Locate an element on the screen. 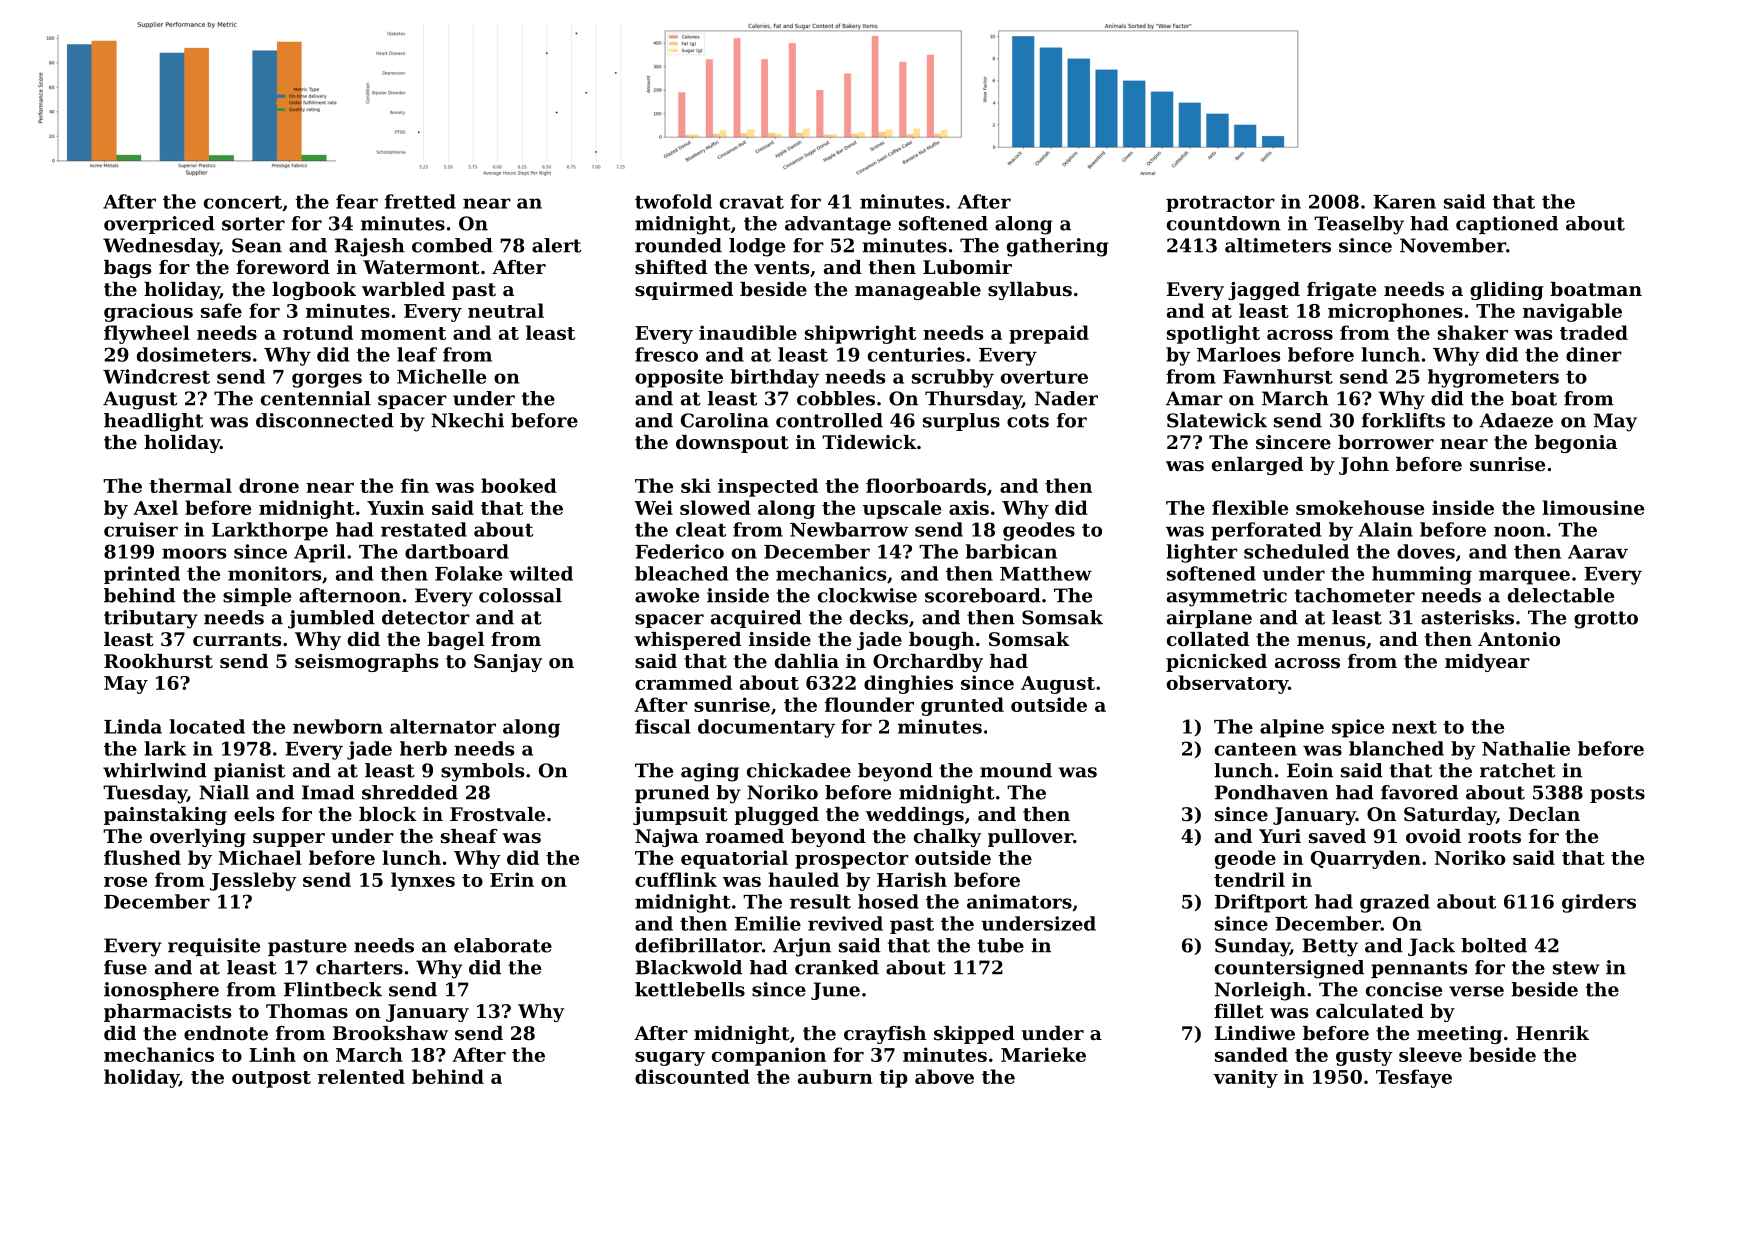 The height and width of the screenshot is (1237, 1749). Nader is located at coordinates (1066, 398).
